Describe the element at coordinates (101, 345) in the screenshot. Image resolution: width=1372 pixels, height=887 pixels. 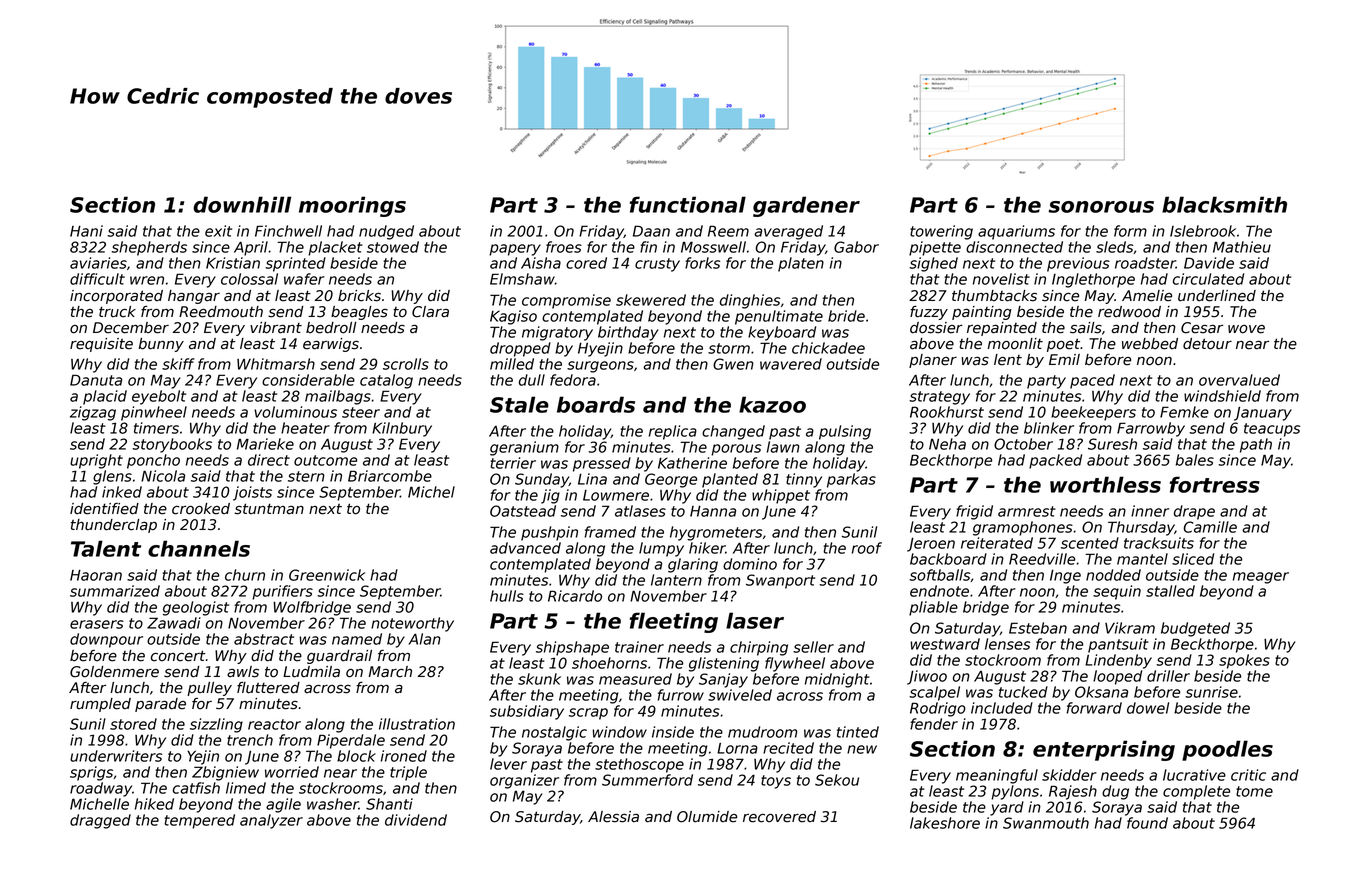
I see `requisite` at that location.
